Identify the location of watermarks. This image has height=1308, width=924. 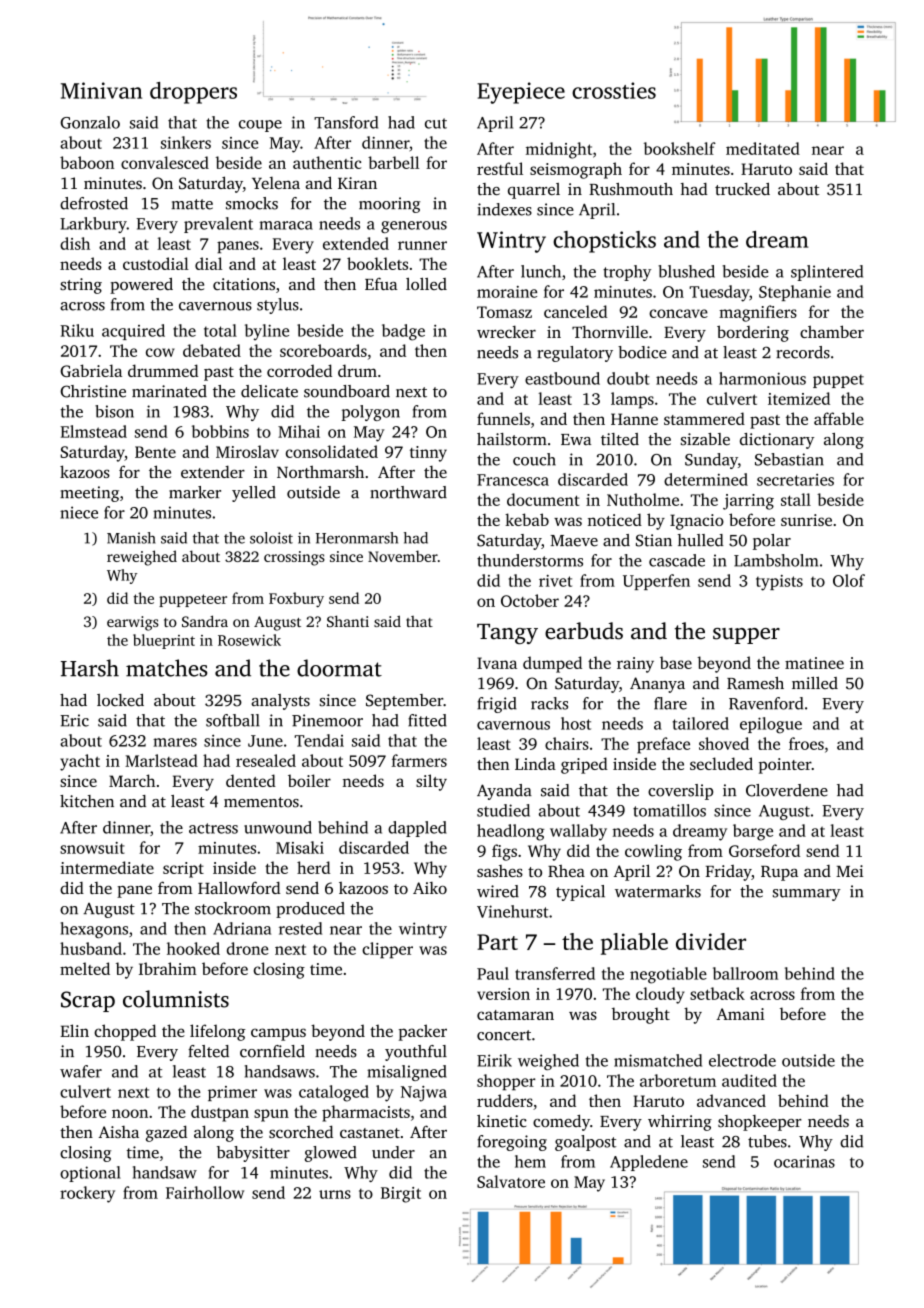
(658, 891).
